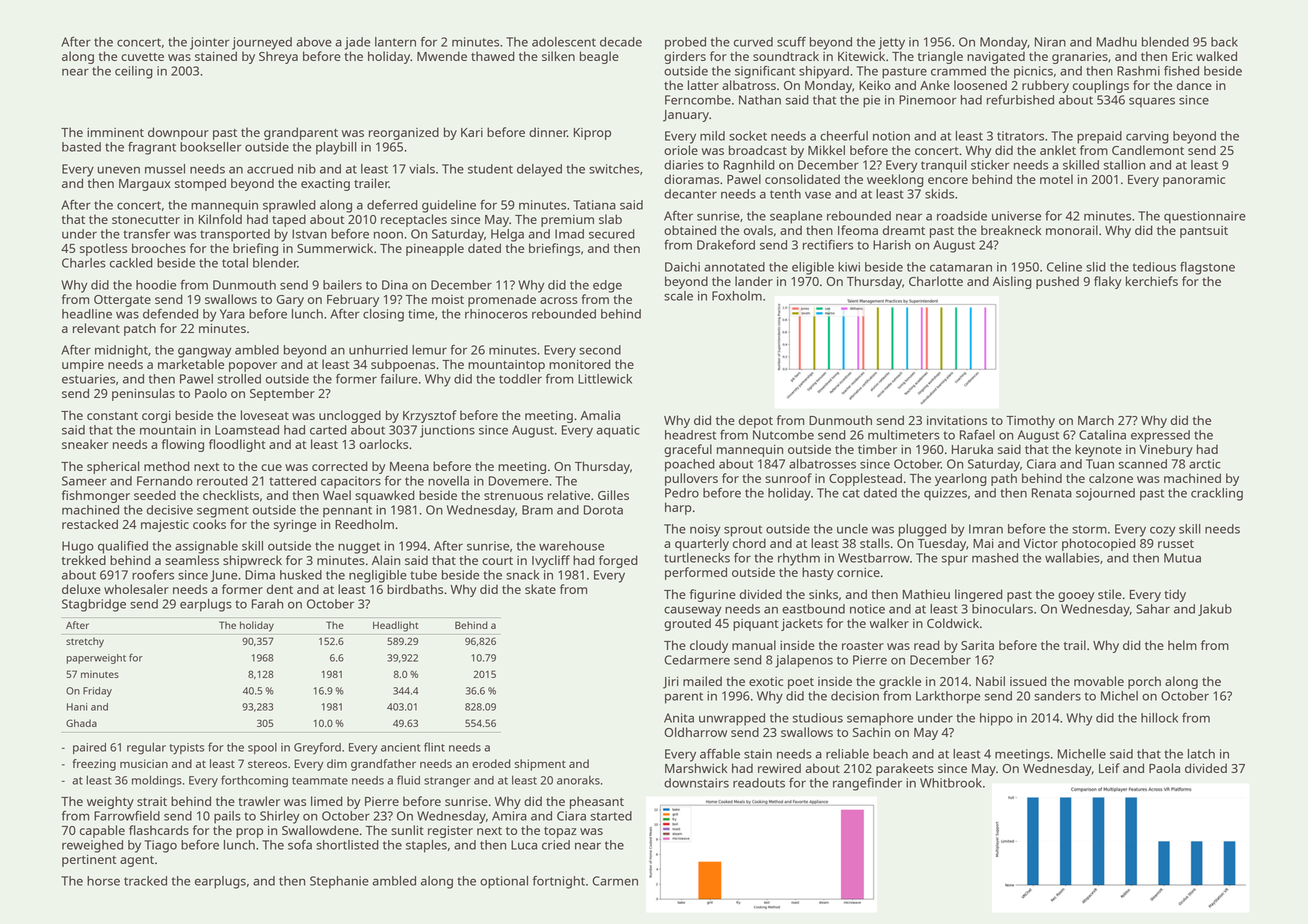 The width and height of the document is (1308, 924). I want to click on invitations, so click(957, 420).
